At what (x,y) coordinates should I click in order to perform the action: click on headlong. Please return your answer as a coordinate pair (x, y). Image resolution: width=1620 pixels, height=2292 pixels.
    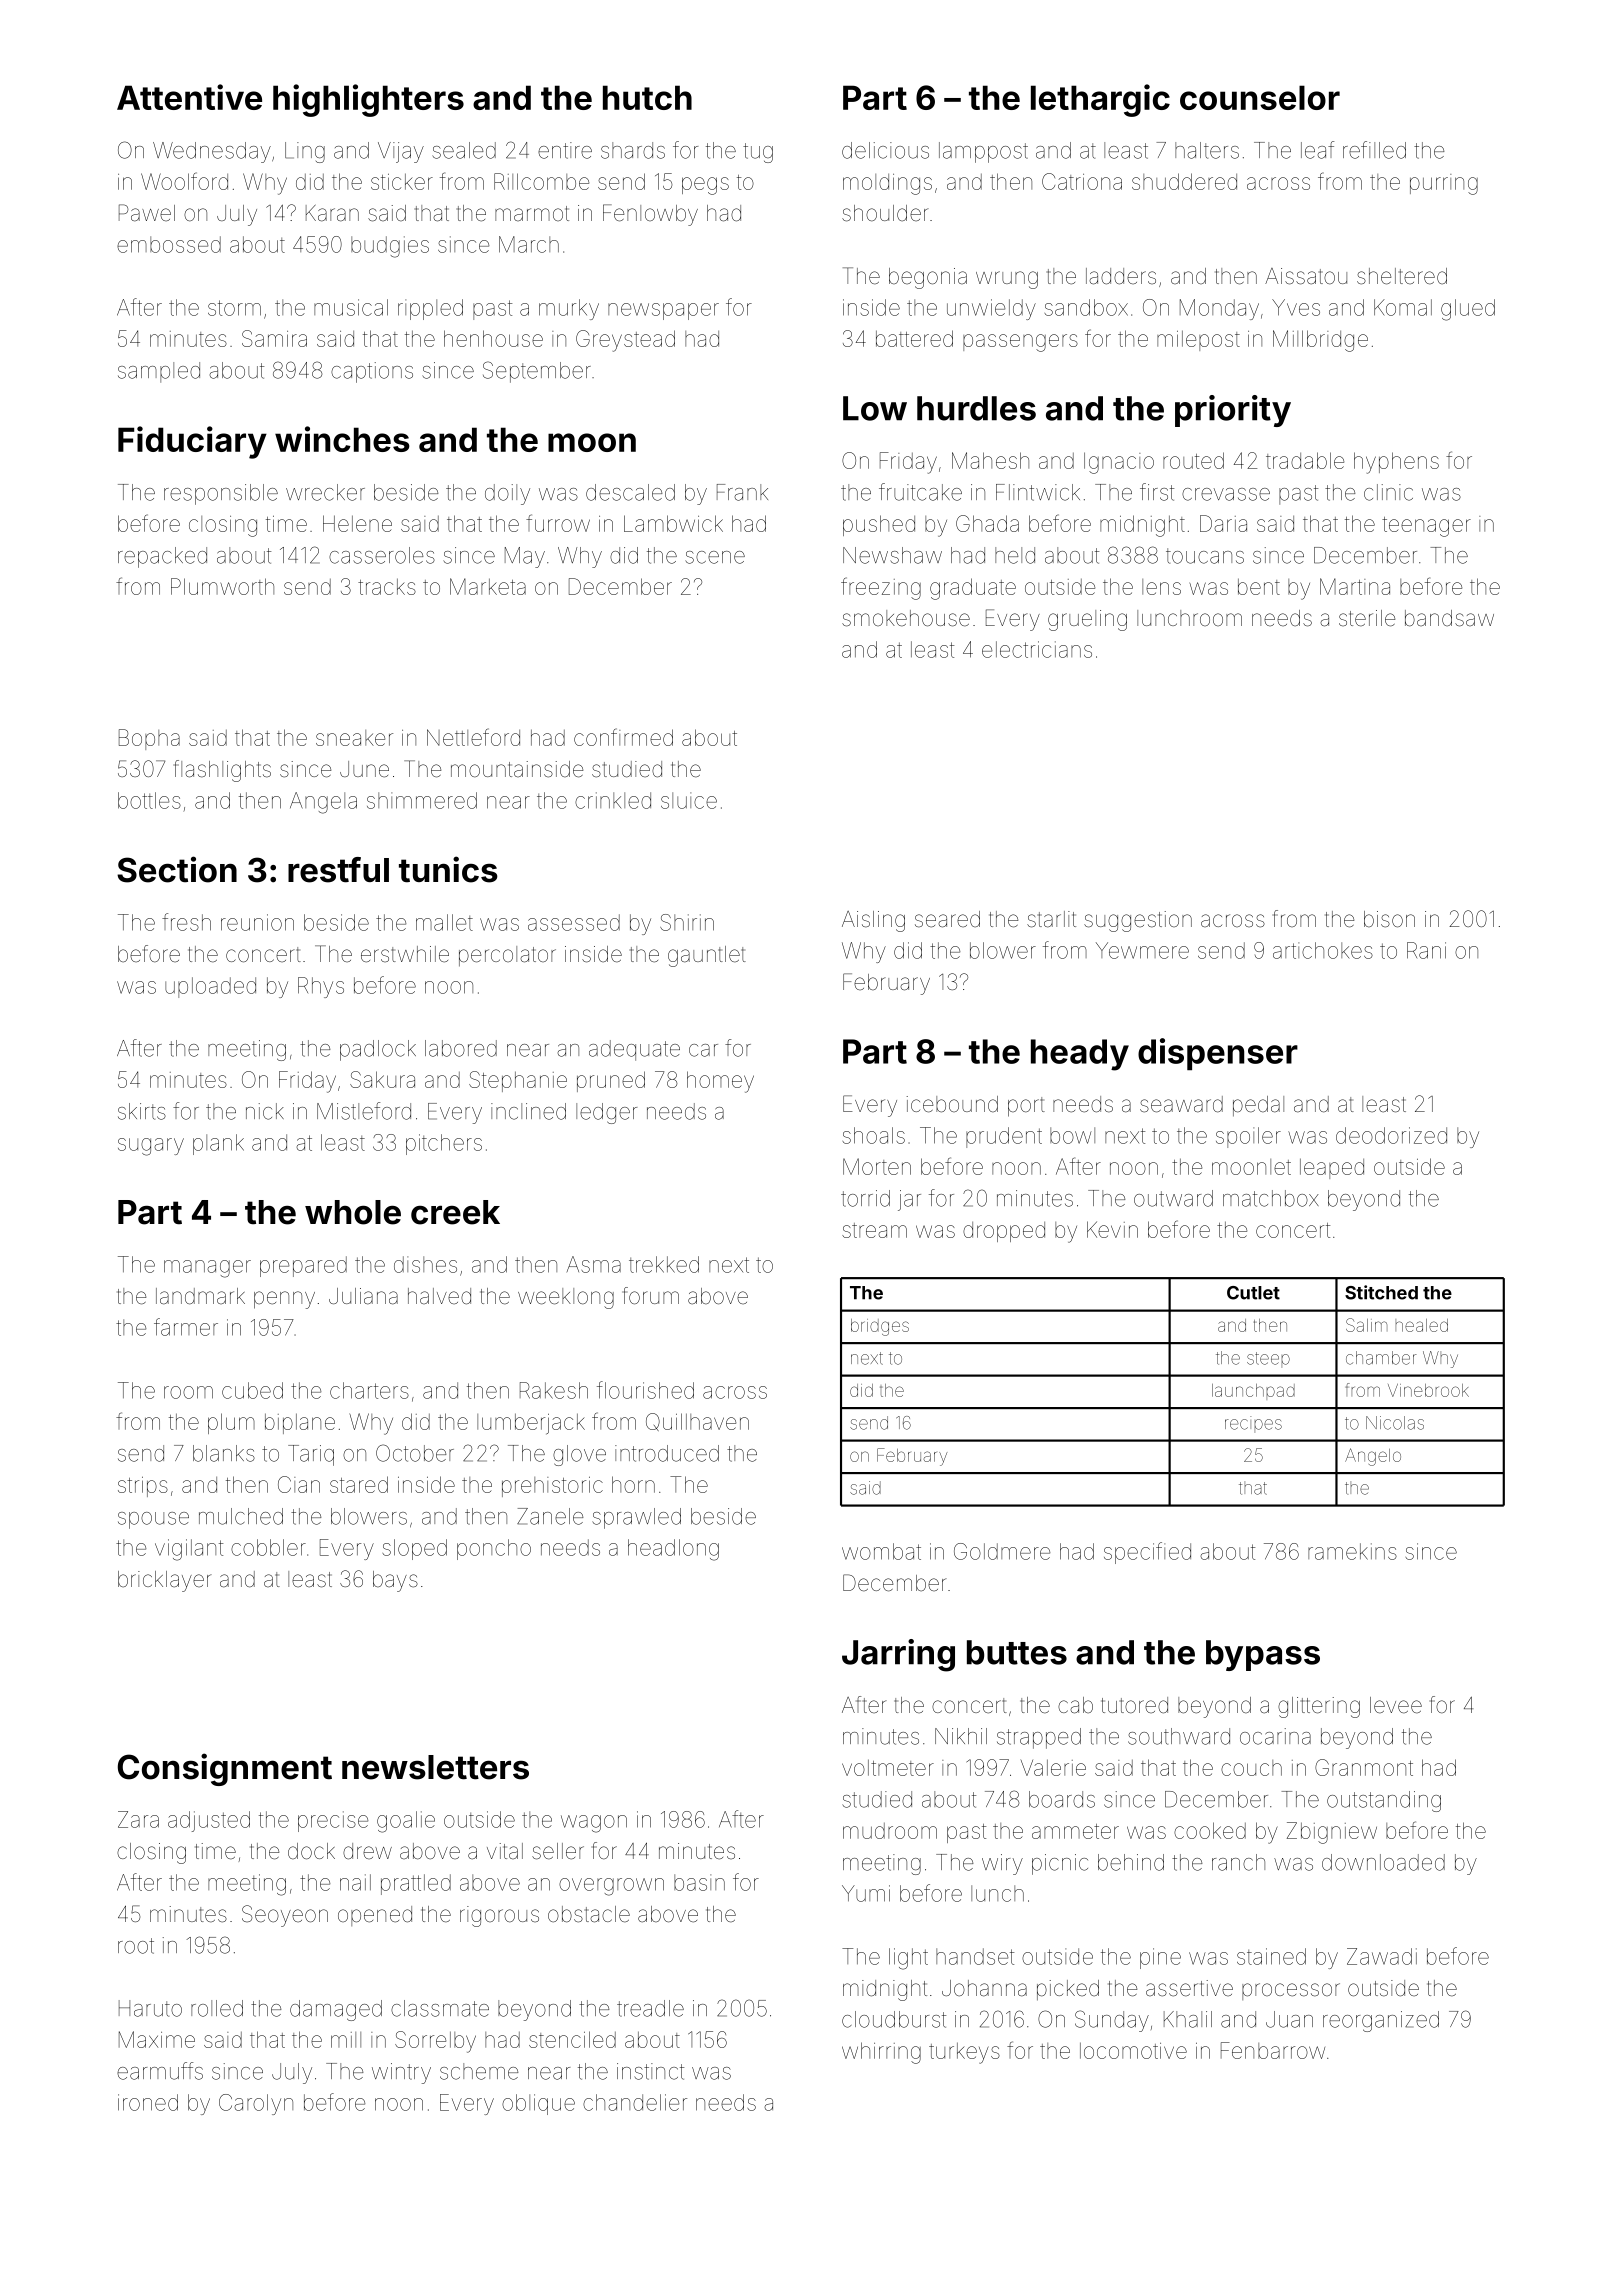
    Looking at the image, I should click on (673, 1550).
